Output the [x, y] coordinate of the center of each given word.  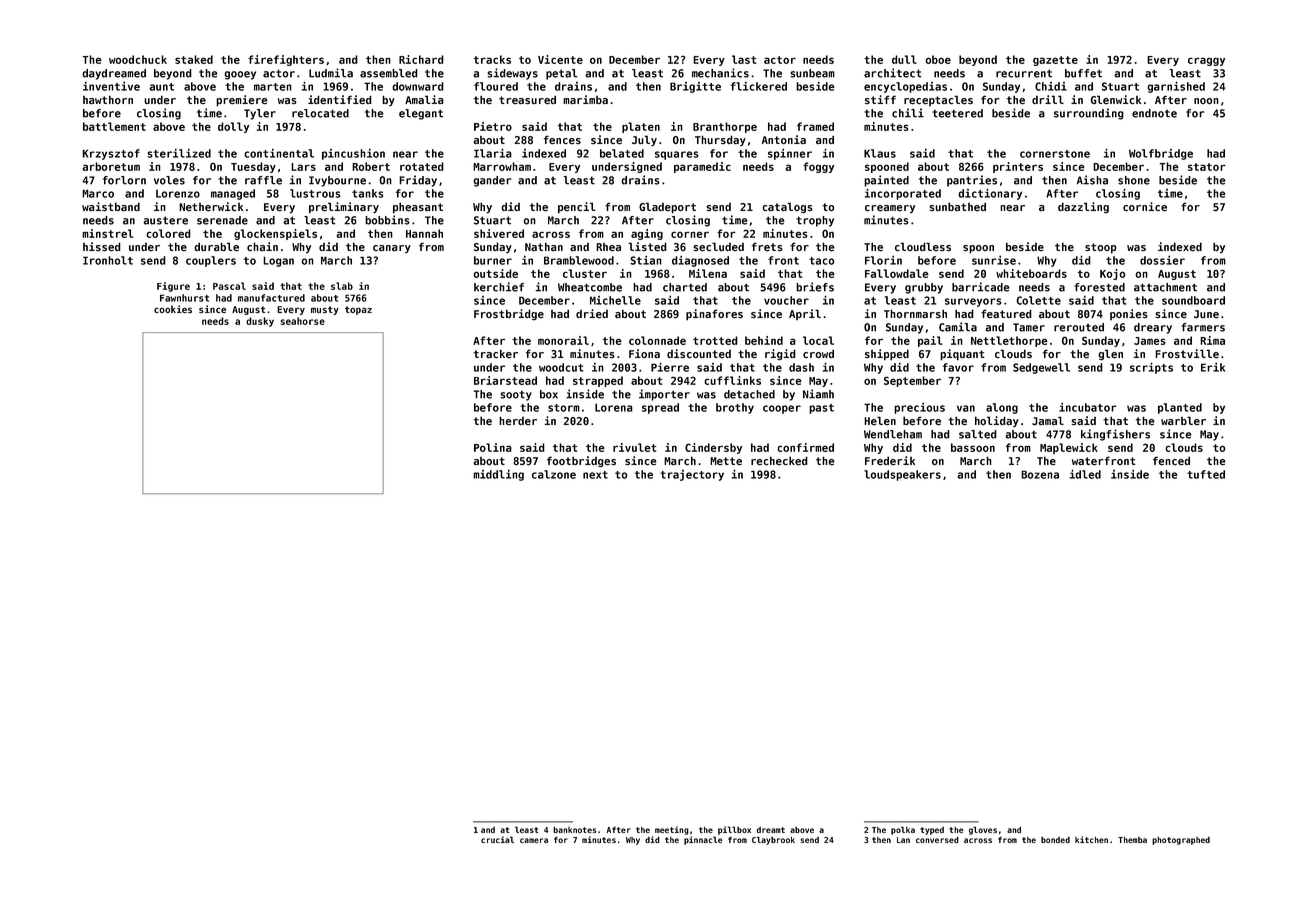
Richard [421, 59]
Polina [493, 447]
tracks [492, 59]
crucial [497, 839]
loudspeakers [902, 475]
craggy [1206, 61]
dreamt [771, 830]
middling [498, 475]
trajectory [692, 475]
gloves [983, 830]
